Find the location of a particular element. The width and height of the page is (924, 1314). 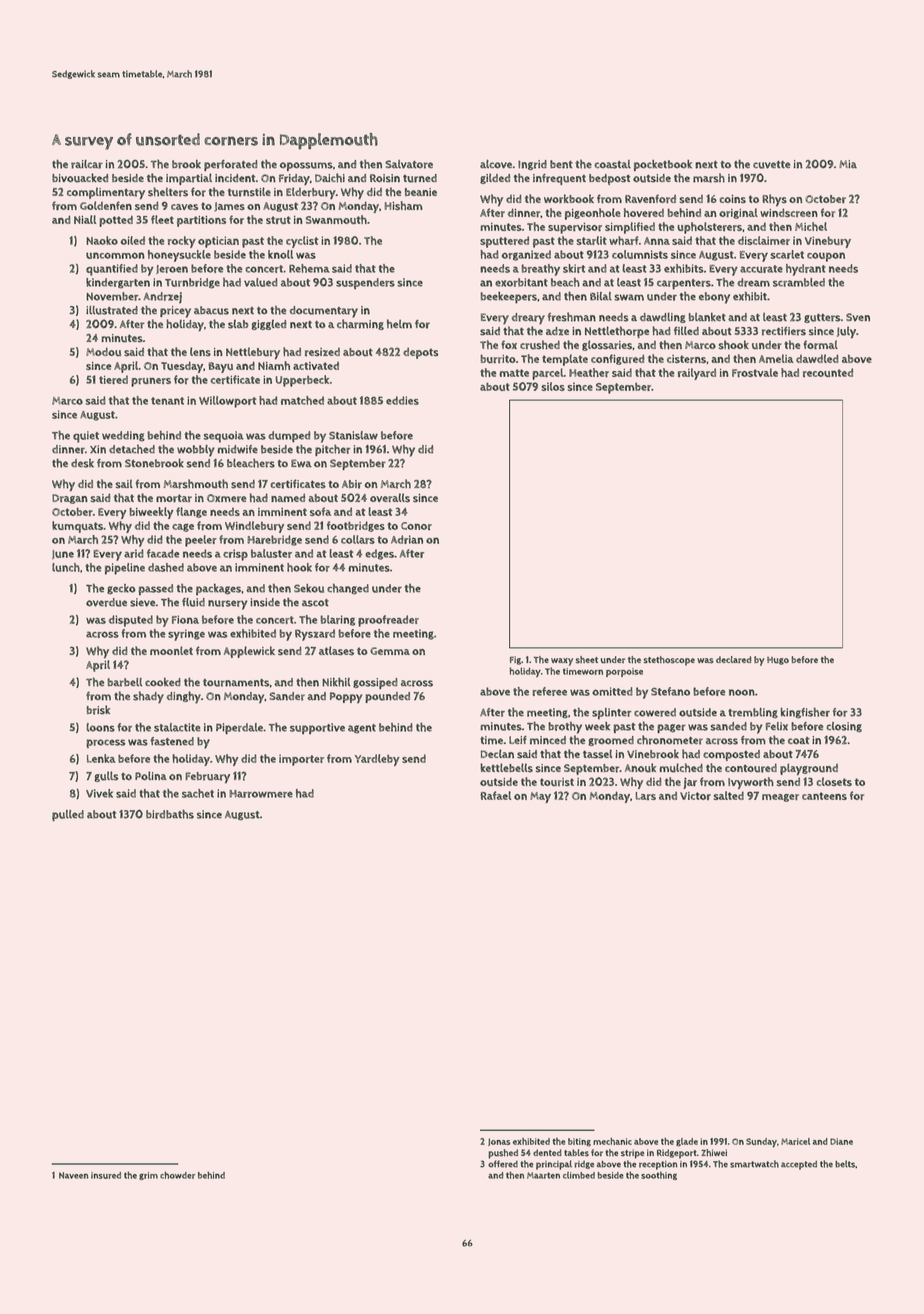

filled is located at coordinates (686, 330).
